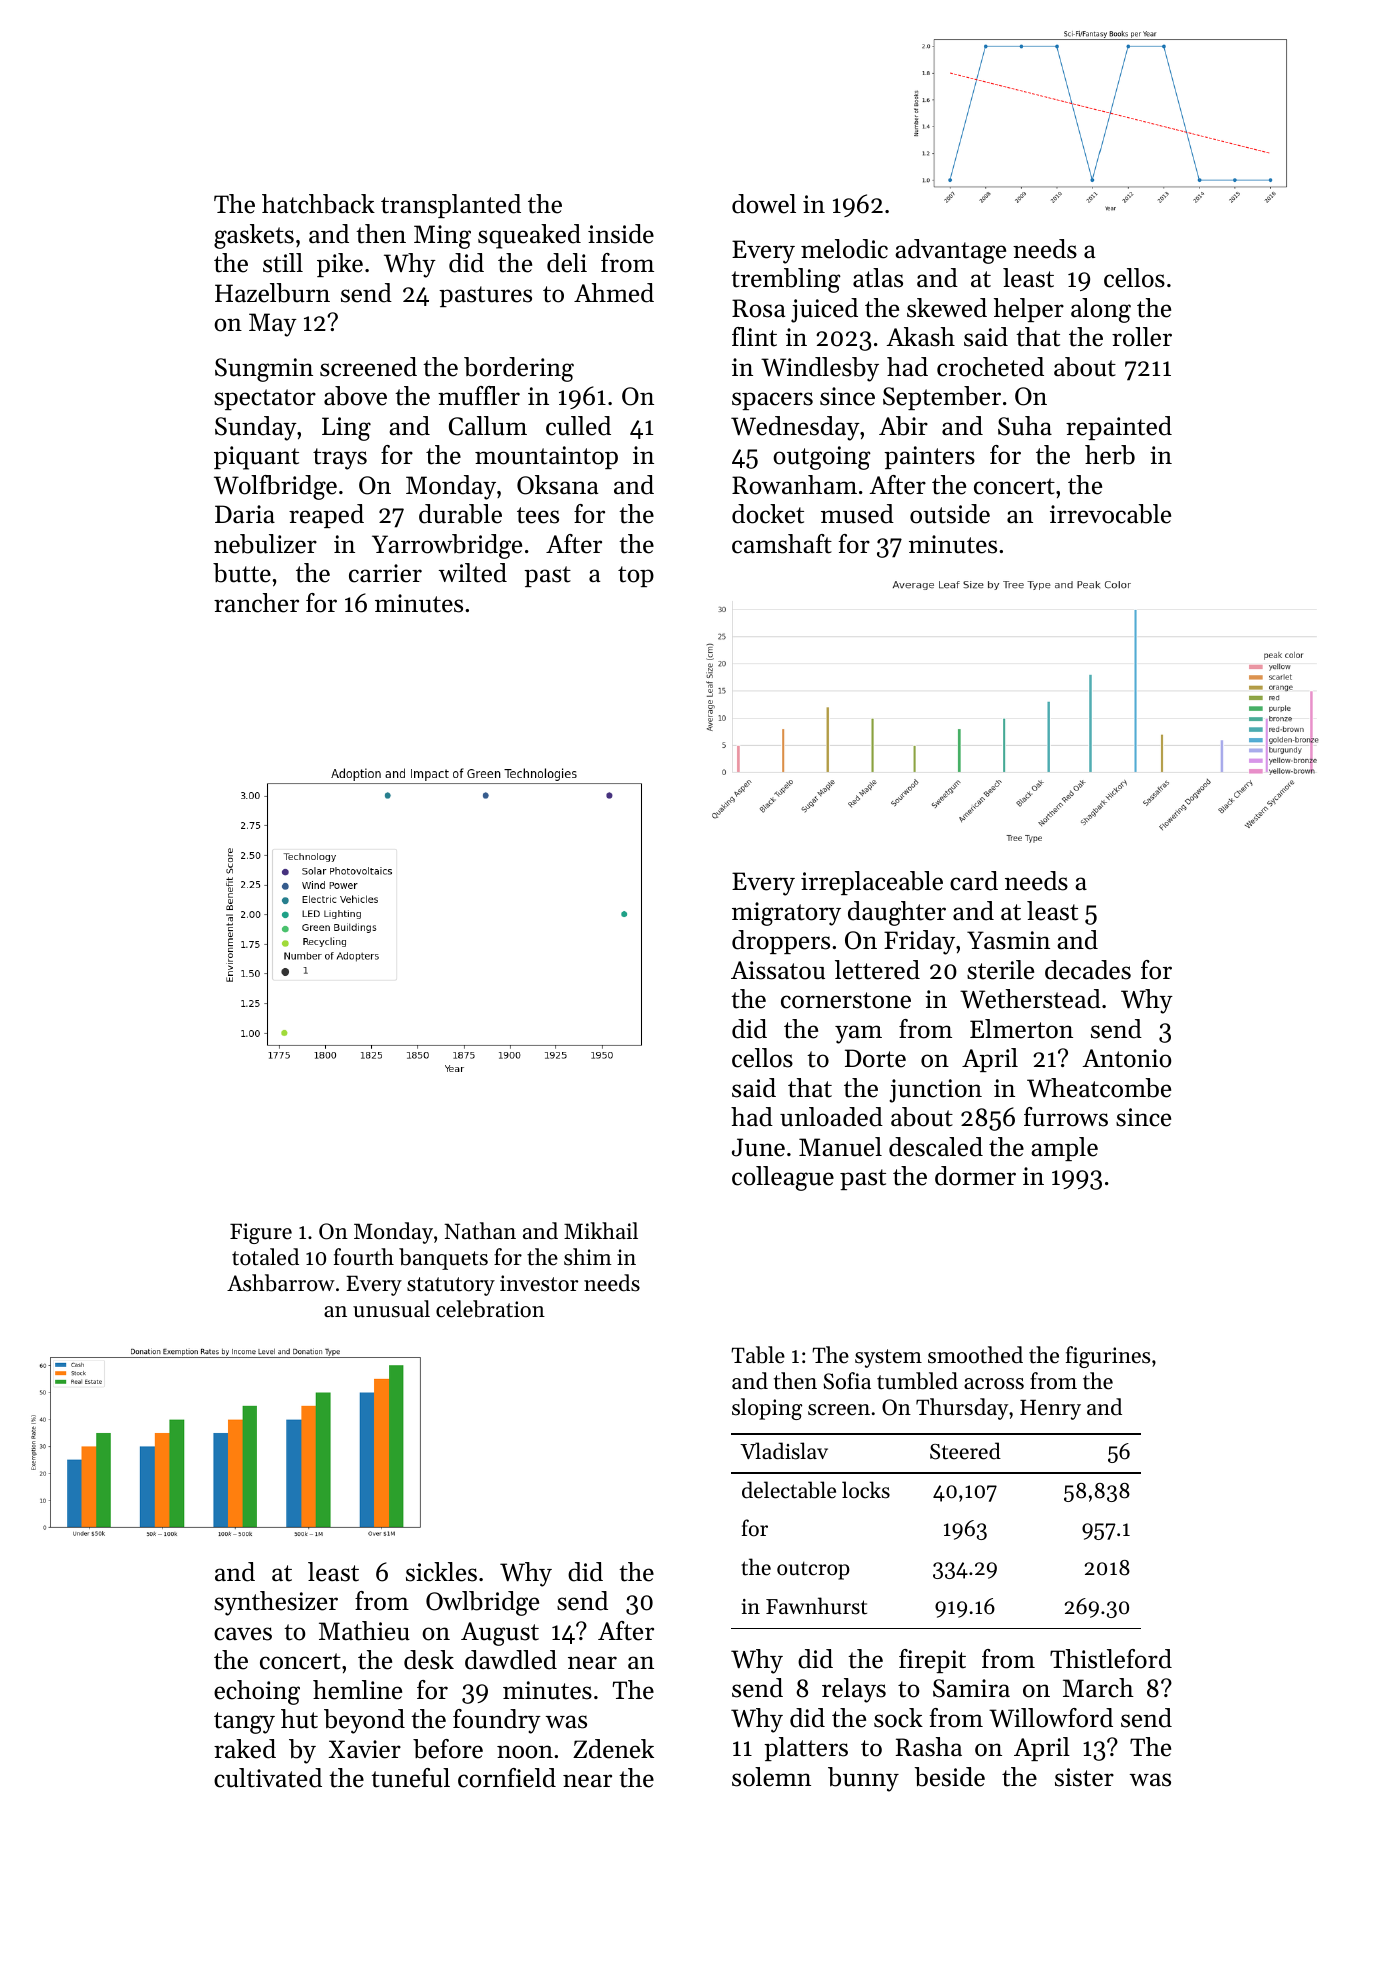  I want to click on smoothed, so click(975, 1355).
